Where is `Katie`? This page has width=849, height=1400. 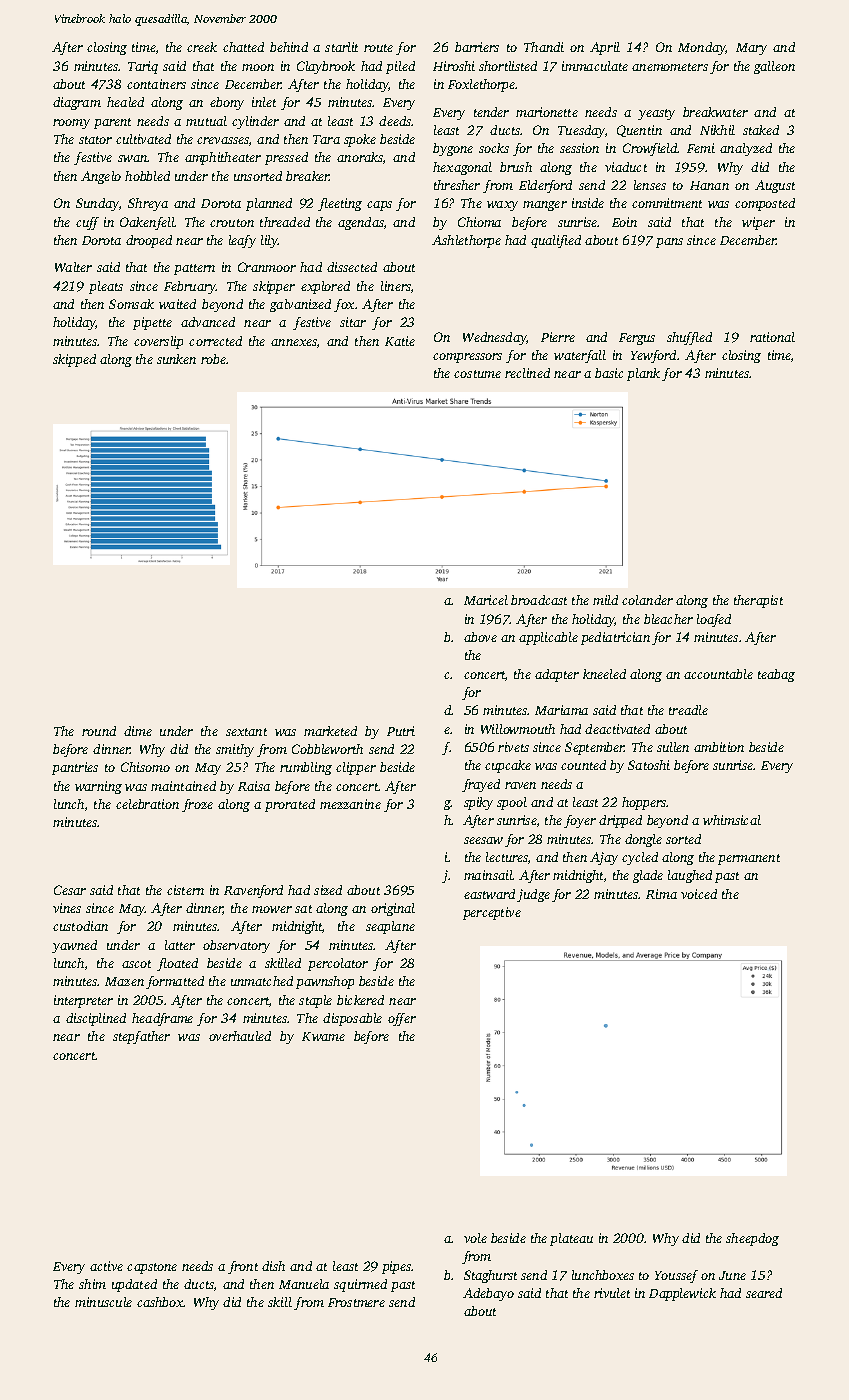
Katie is located at coordinates (400, 341).
